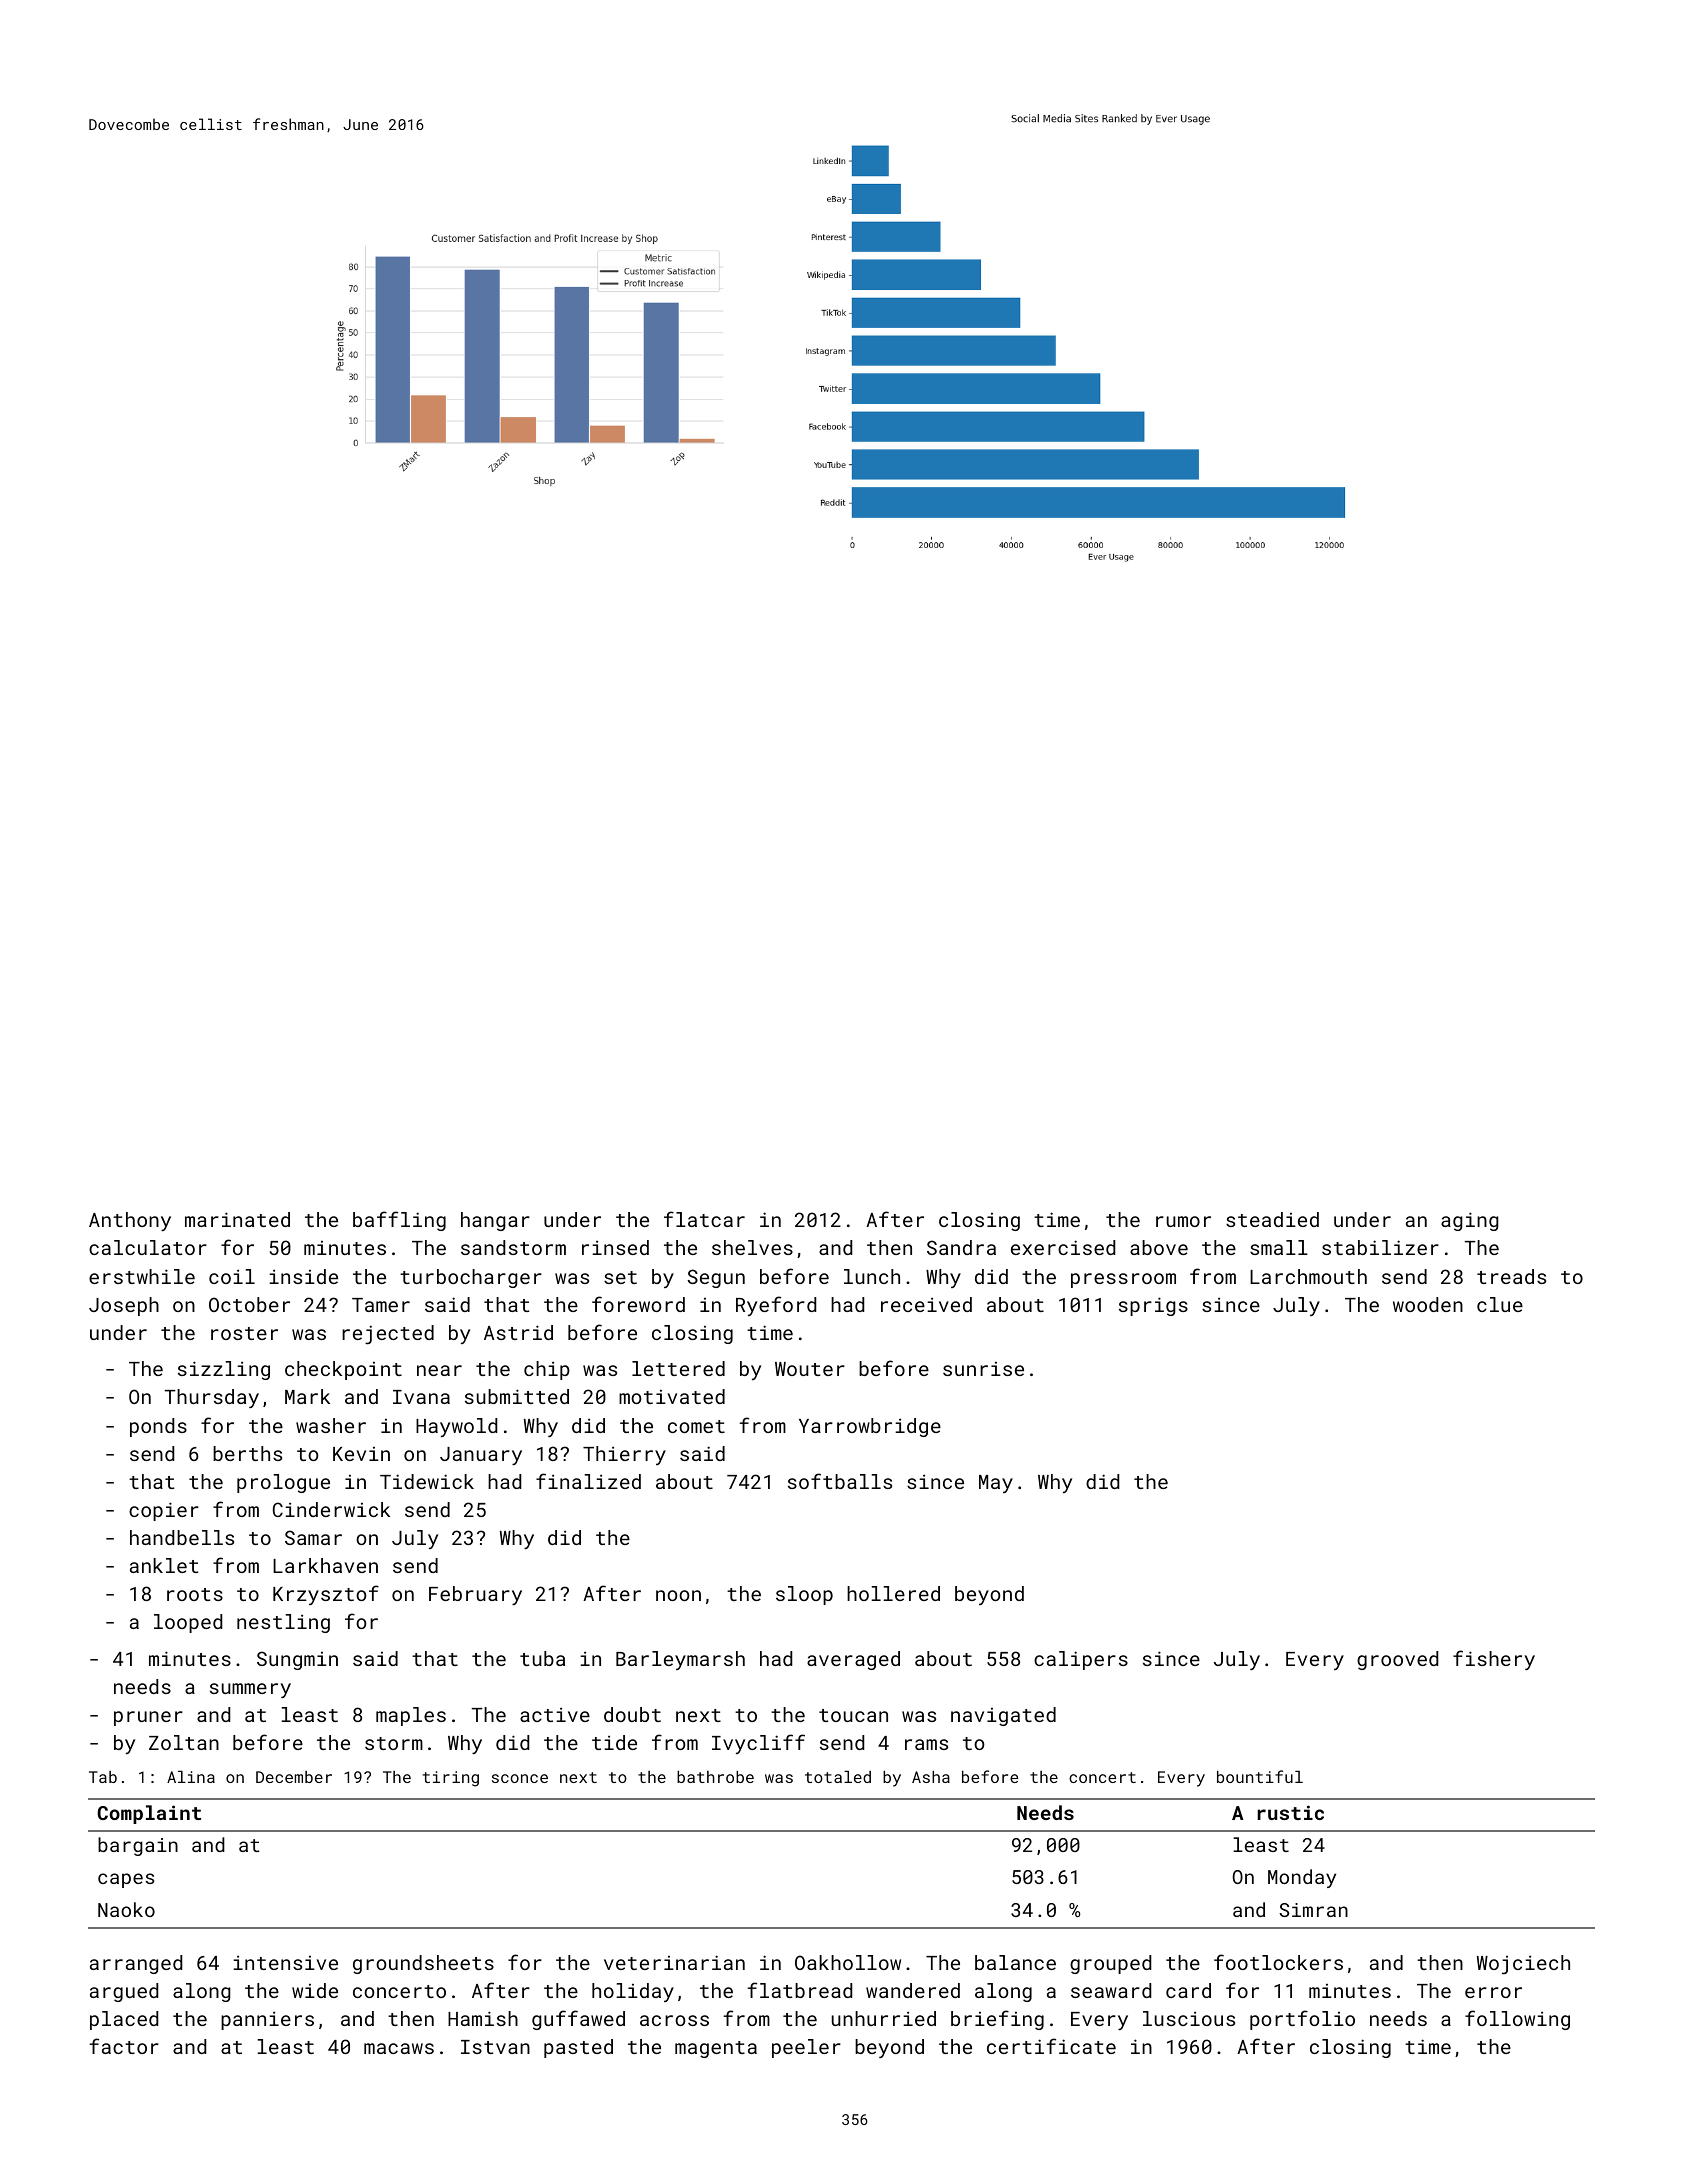 This screenshot has width=1683, height=2178. Describe the element at coordinates (716, 1278) in the screenshot. I see `Segun` at that location.
